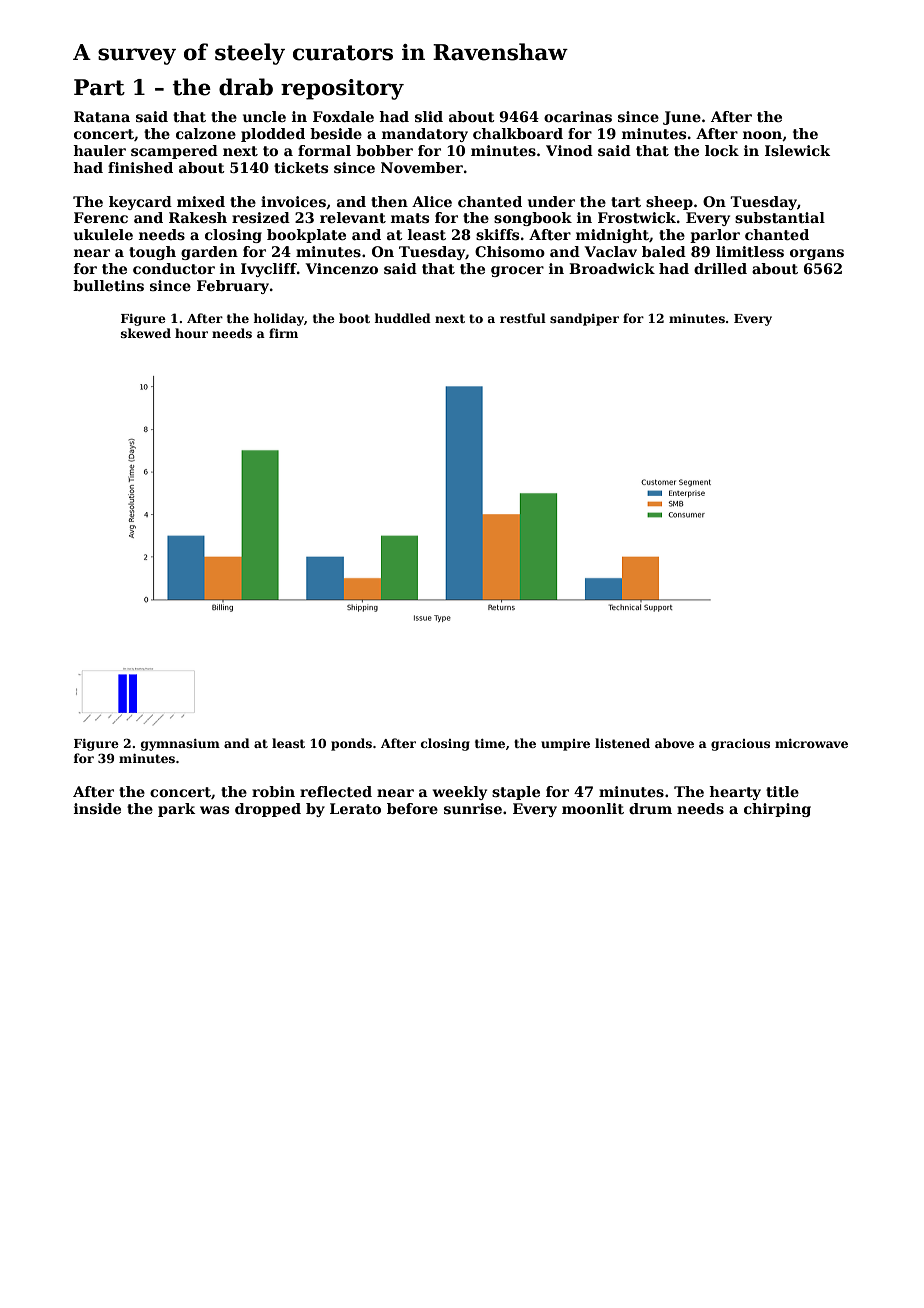  What do you see at coordinates (584, 319) in the document?
I see `sandpiper` at bounding box center [584, 319].
